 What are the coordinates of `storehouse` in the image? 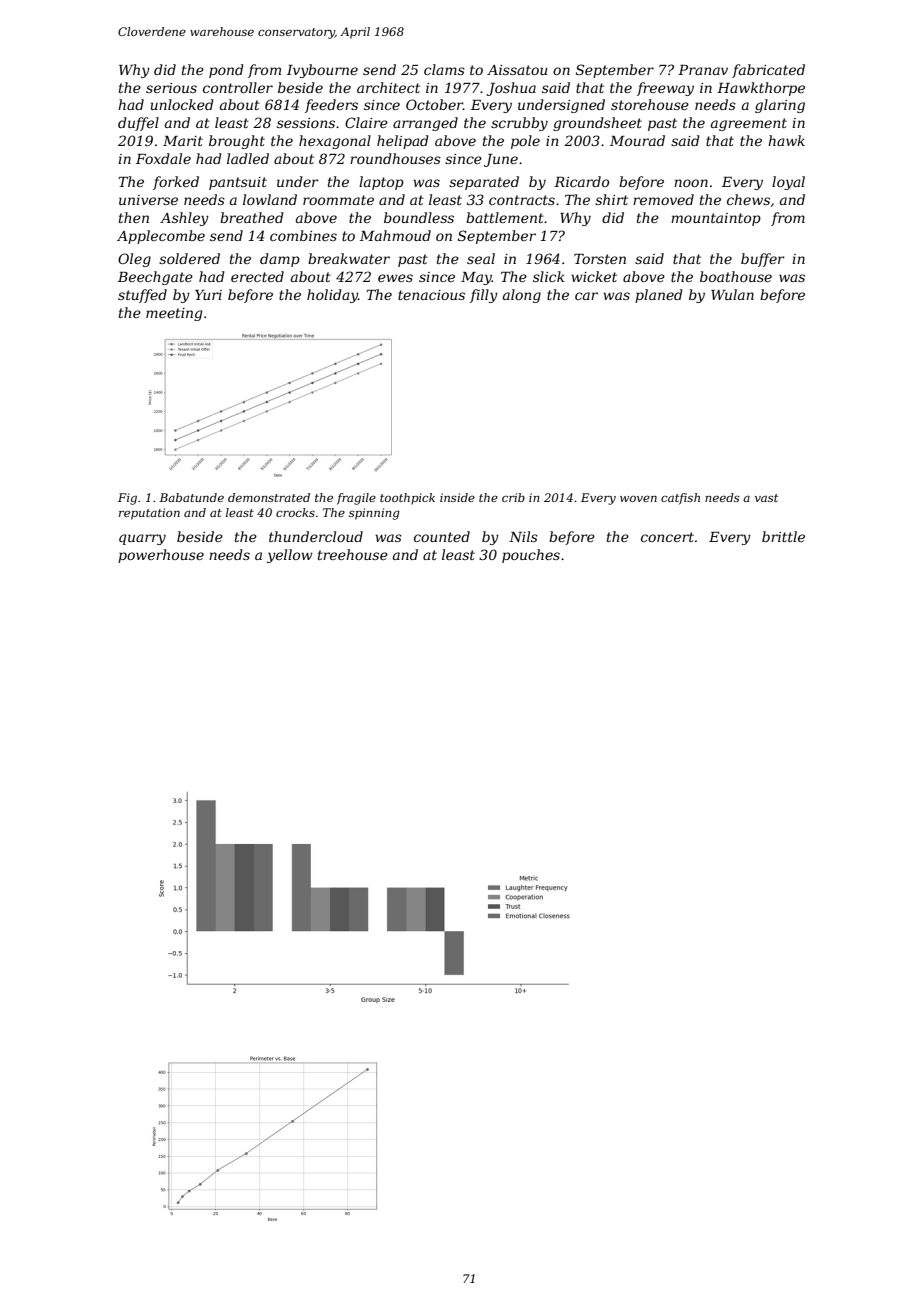 It's located at (650, 104).
